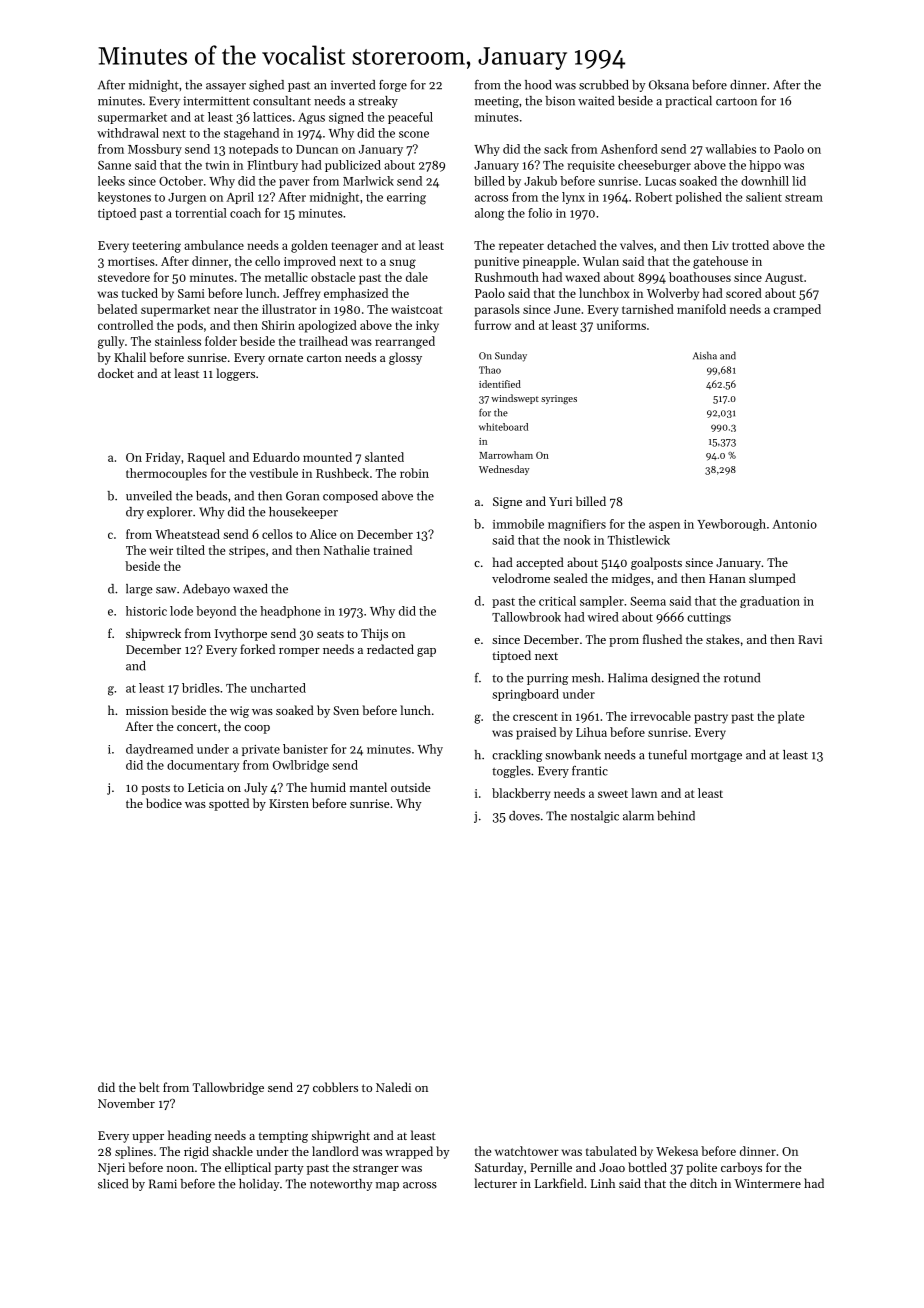  Describe the element at coordinates (490, 370) in the screenshot. I see `Thao` at that location.
